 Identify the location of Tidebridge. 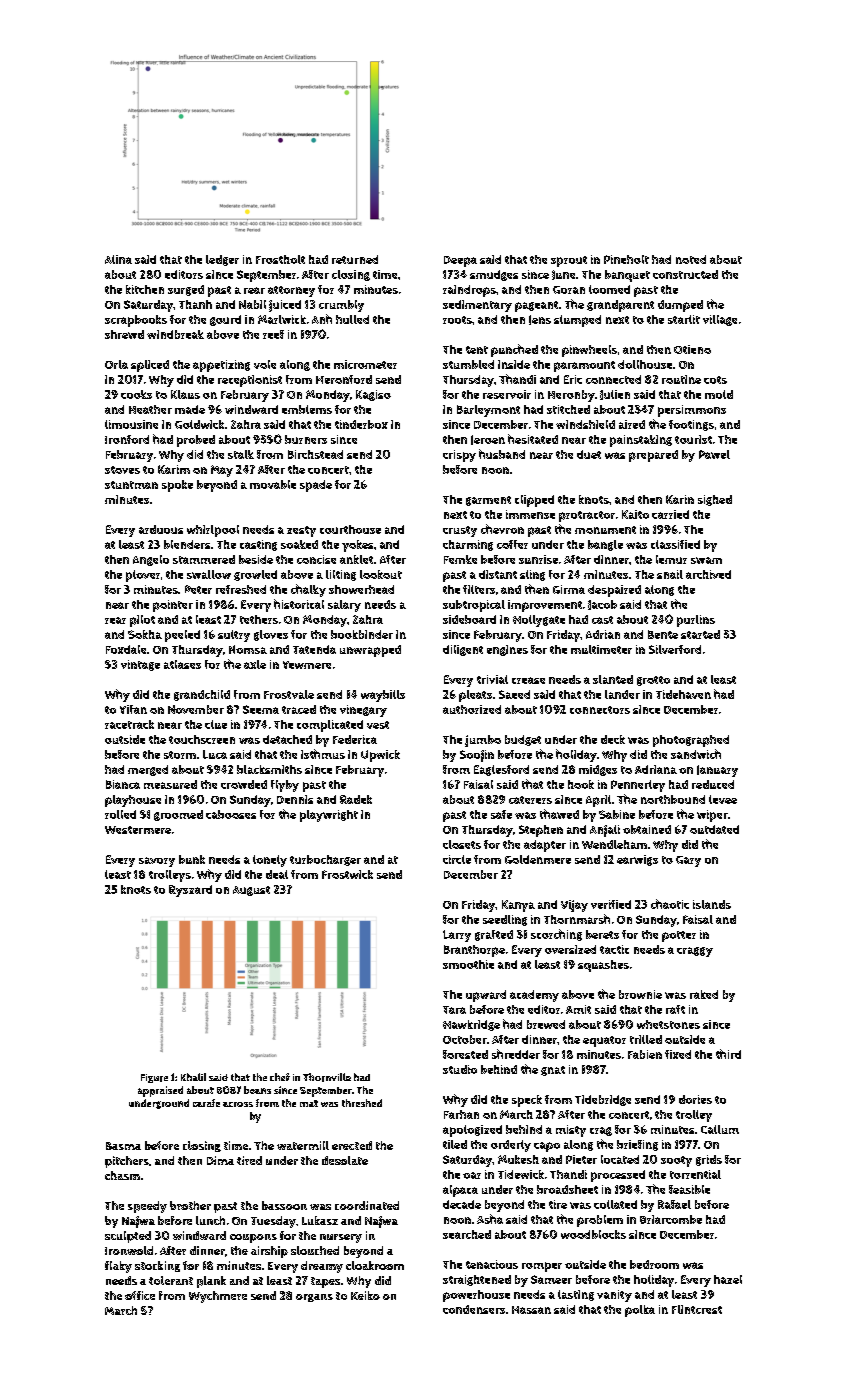
(603, 1100).
